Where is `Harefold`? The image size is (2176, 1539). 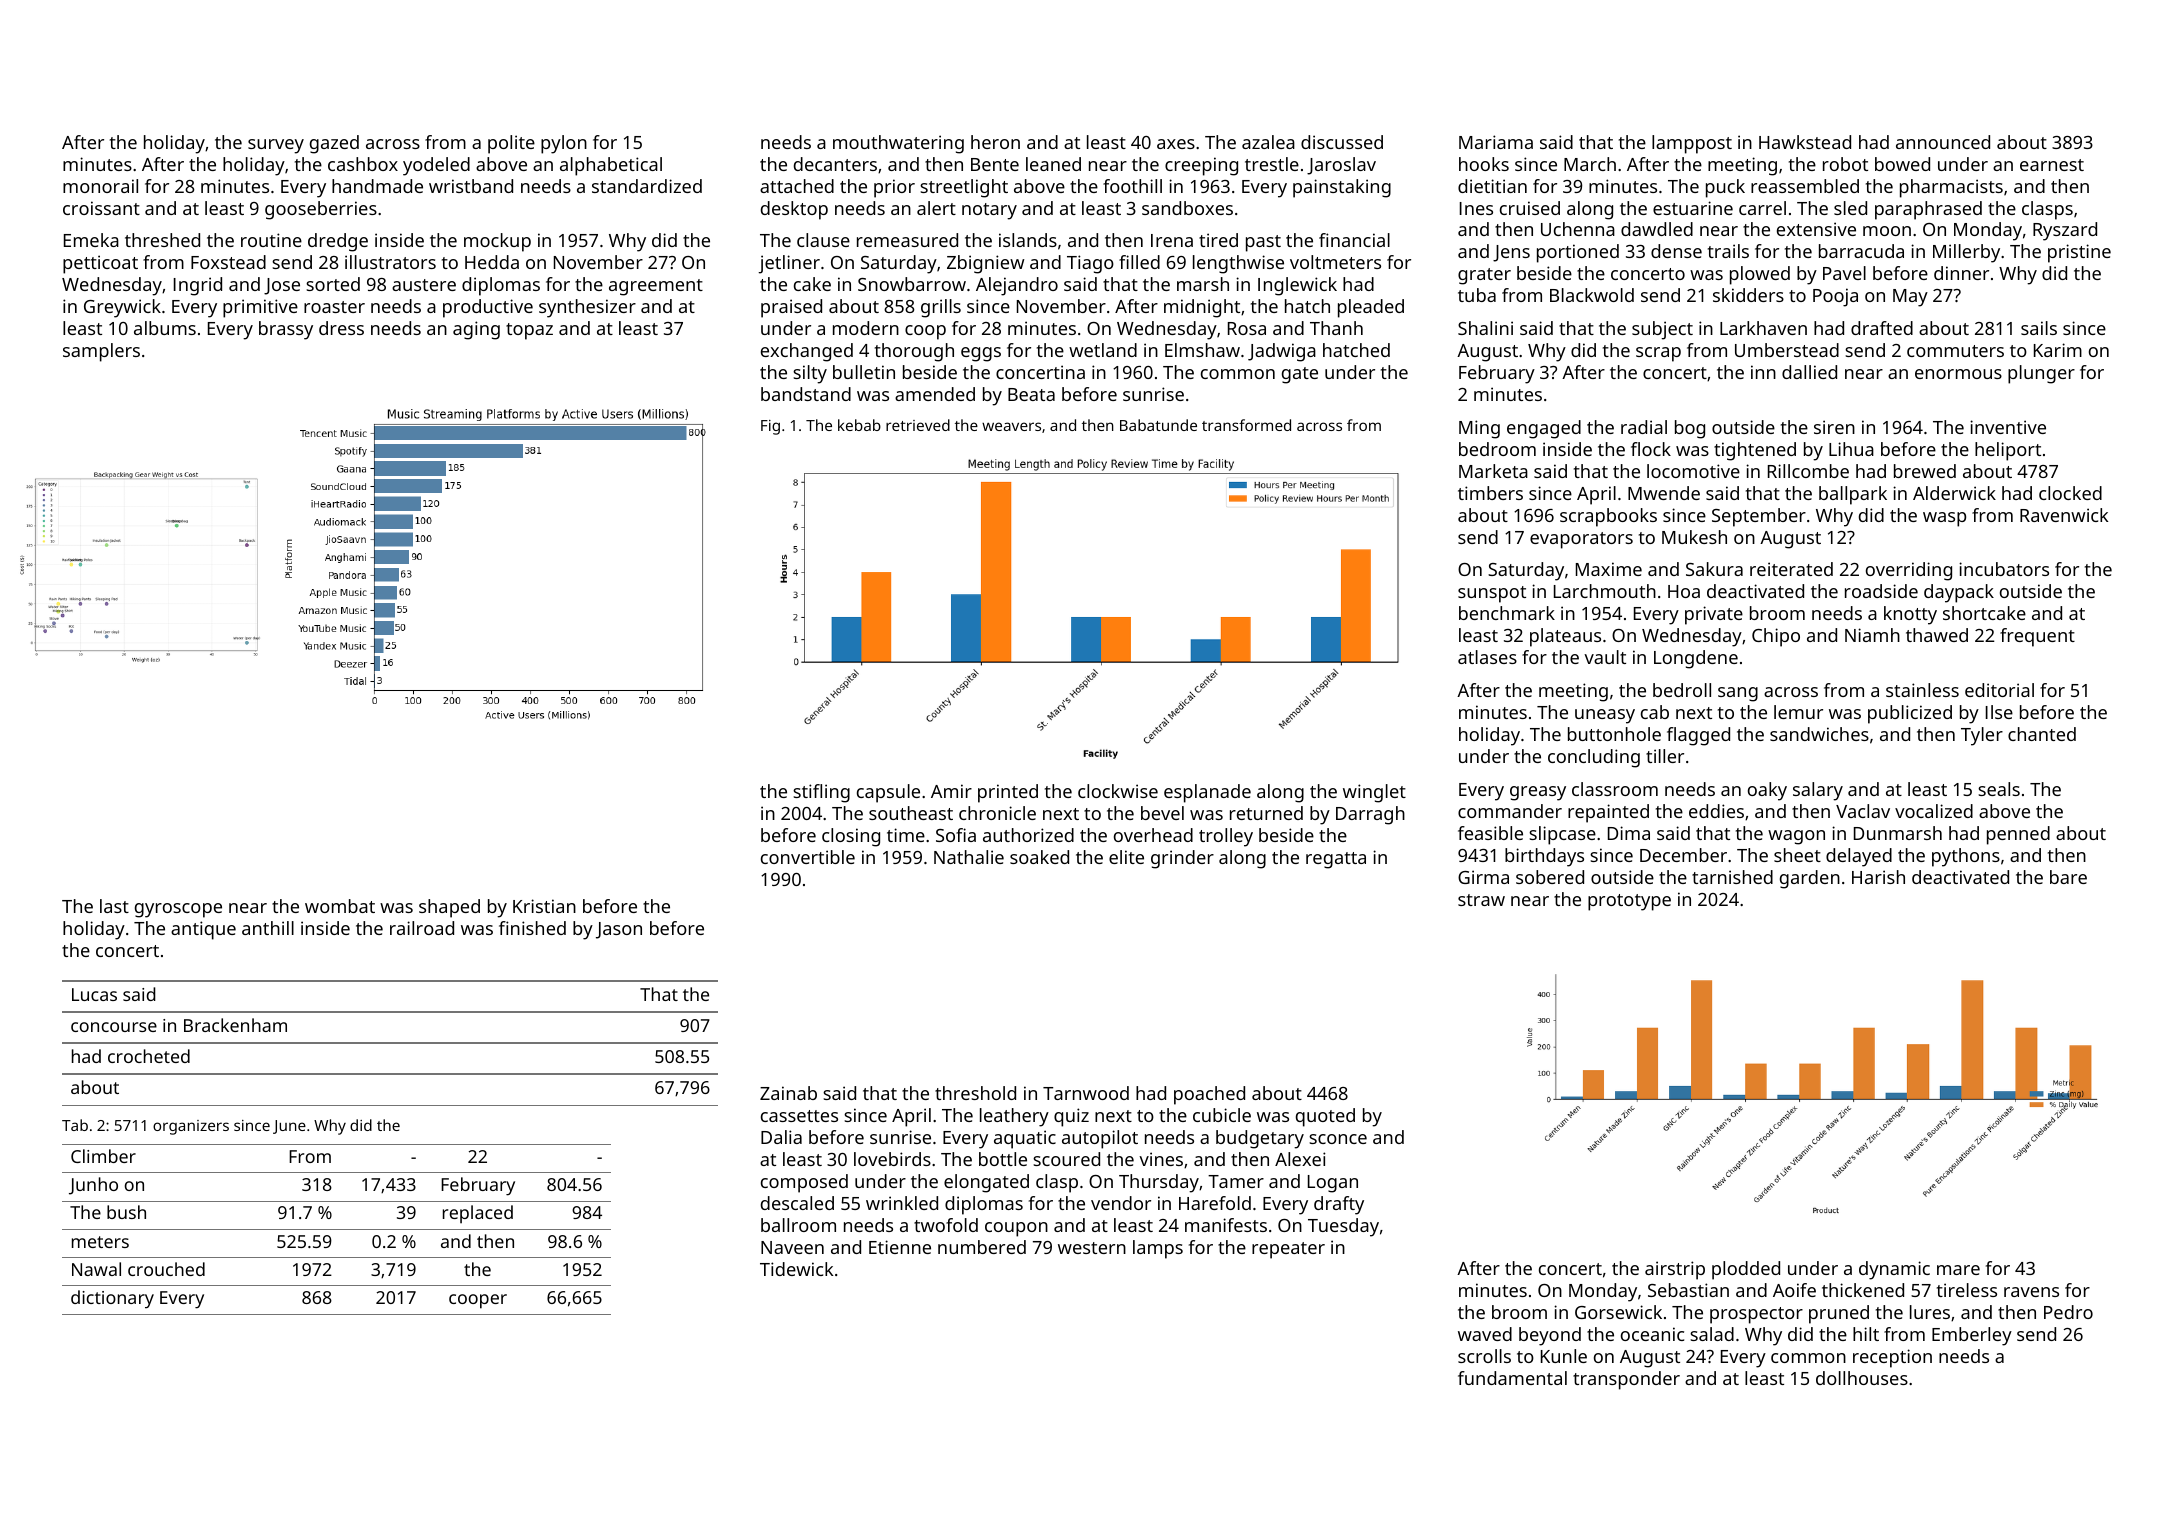 Harefold is located at coordinates (1215, 1203).
